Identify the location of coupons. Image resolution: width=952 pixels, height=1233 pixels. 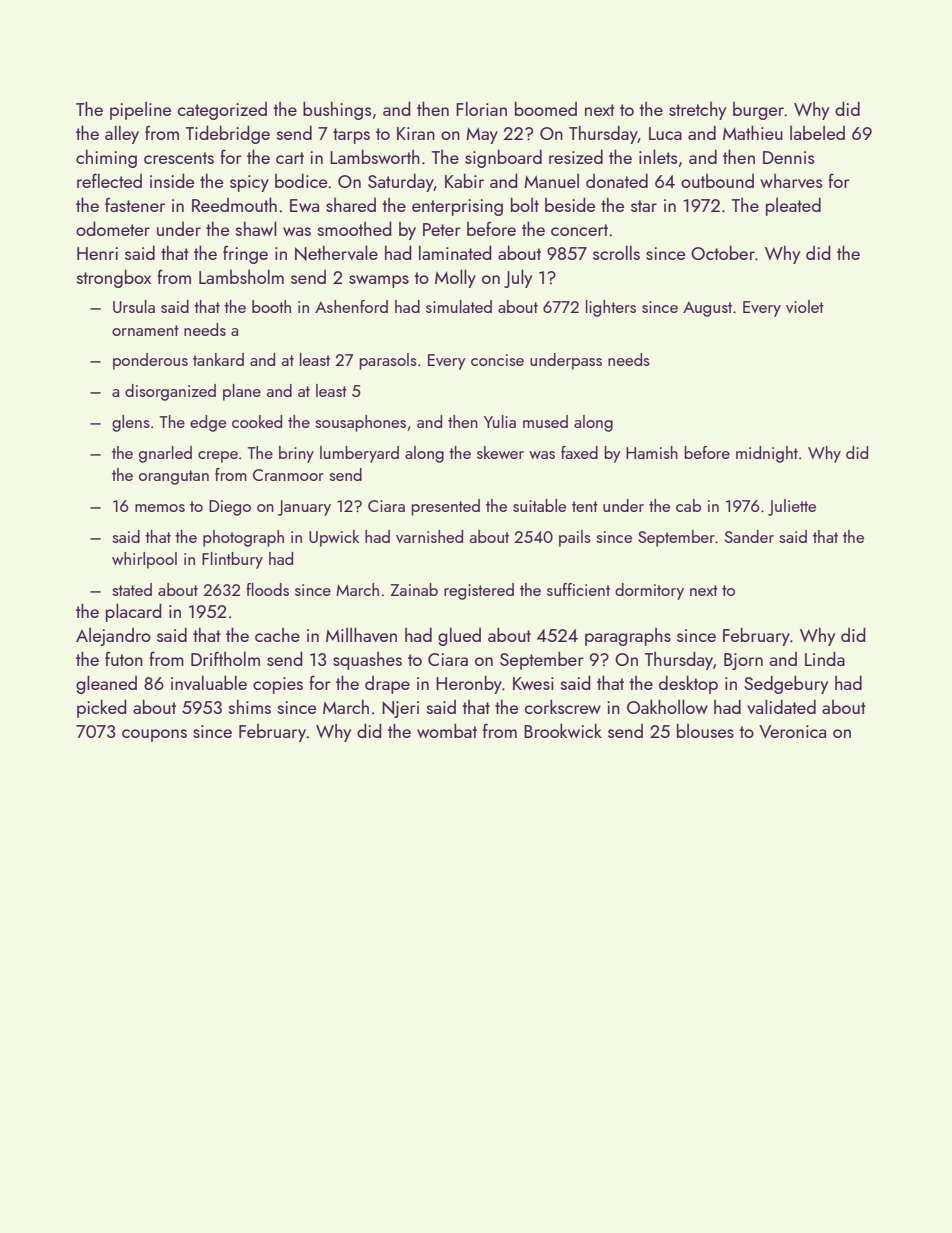
(154, 735).
